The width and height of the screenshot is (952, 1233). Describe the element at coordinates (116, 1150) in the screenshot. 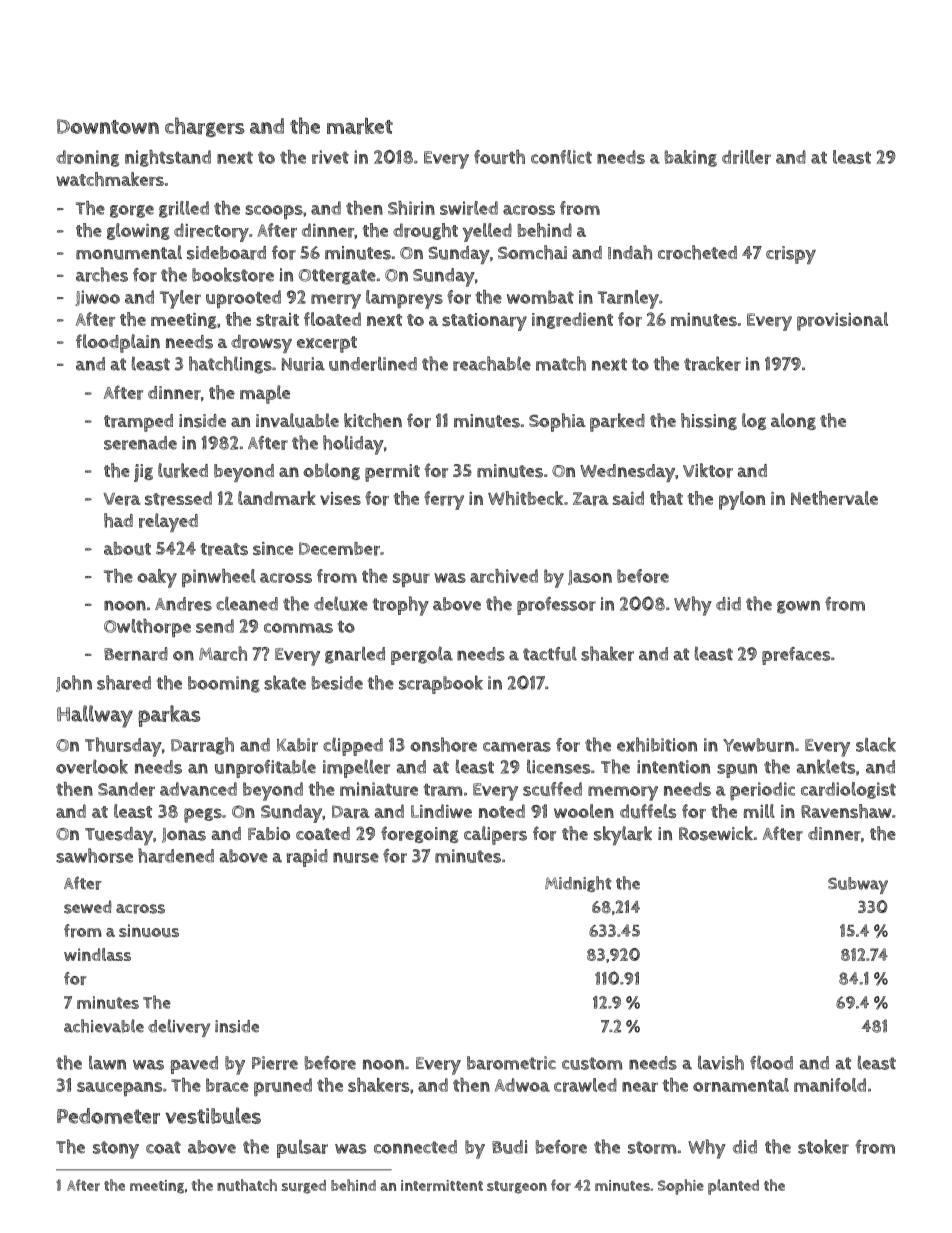

I see `stony` at that location.
